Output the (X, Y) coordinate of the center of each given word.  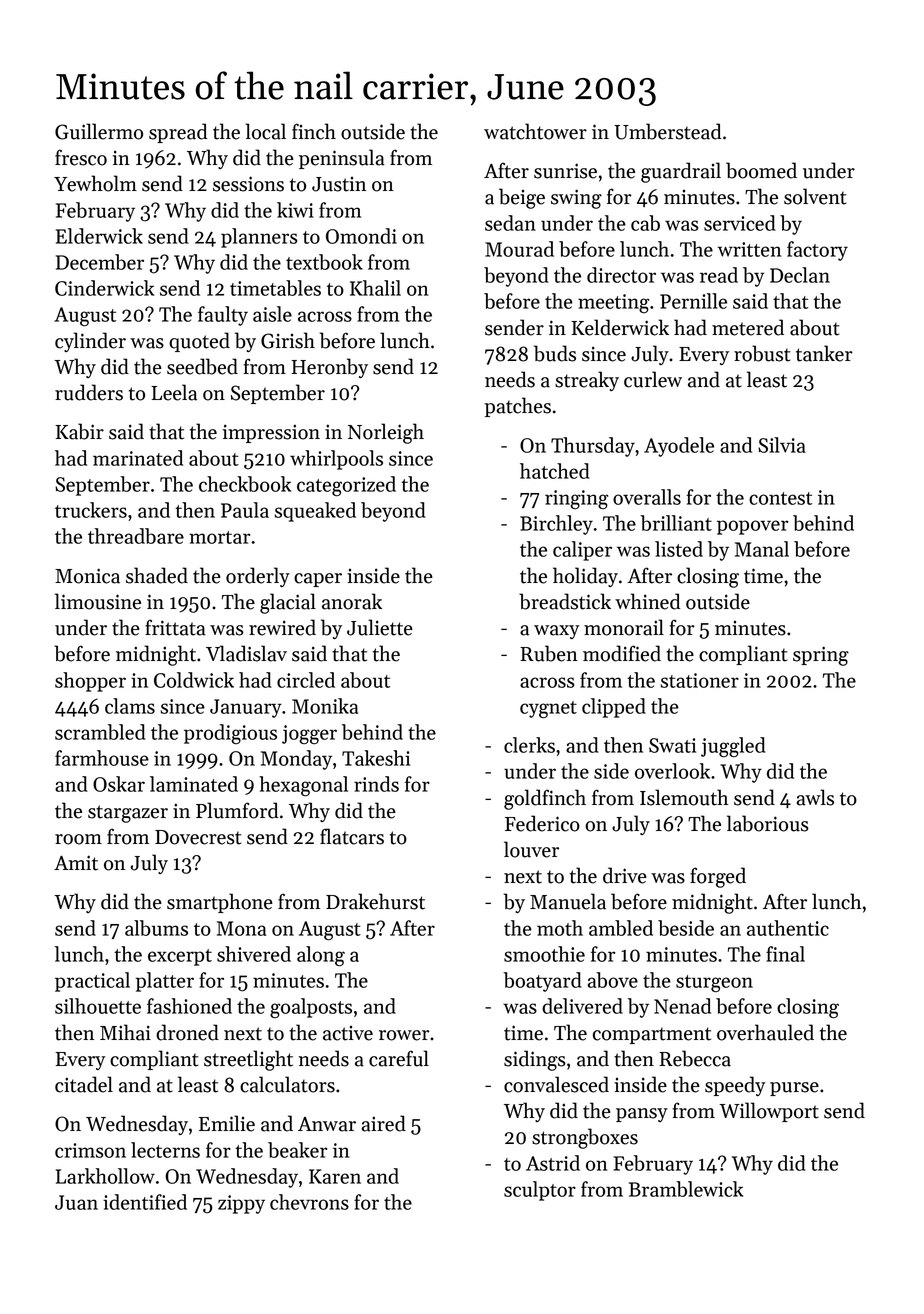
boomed (761, 170)
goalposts (311, 1008)
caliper (582, 551)
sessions (248, 184)
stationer (700, 680)
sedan (510, 223)
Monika (325, 706)
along (321, 956)
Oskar (119, 784)
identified (145, 1202)
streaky (587, 381)
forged (718, 877)
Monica (87, 576)
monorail (624, 627)
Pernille (693, 301)
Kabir (79, 431)
